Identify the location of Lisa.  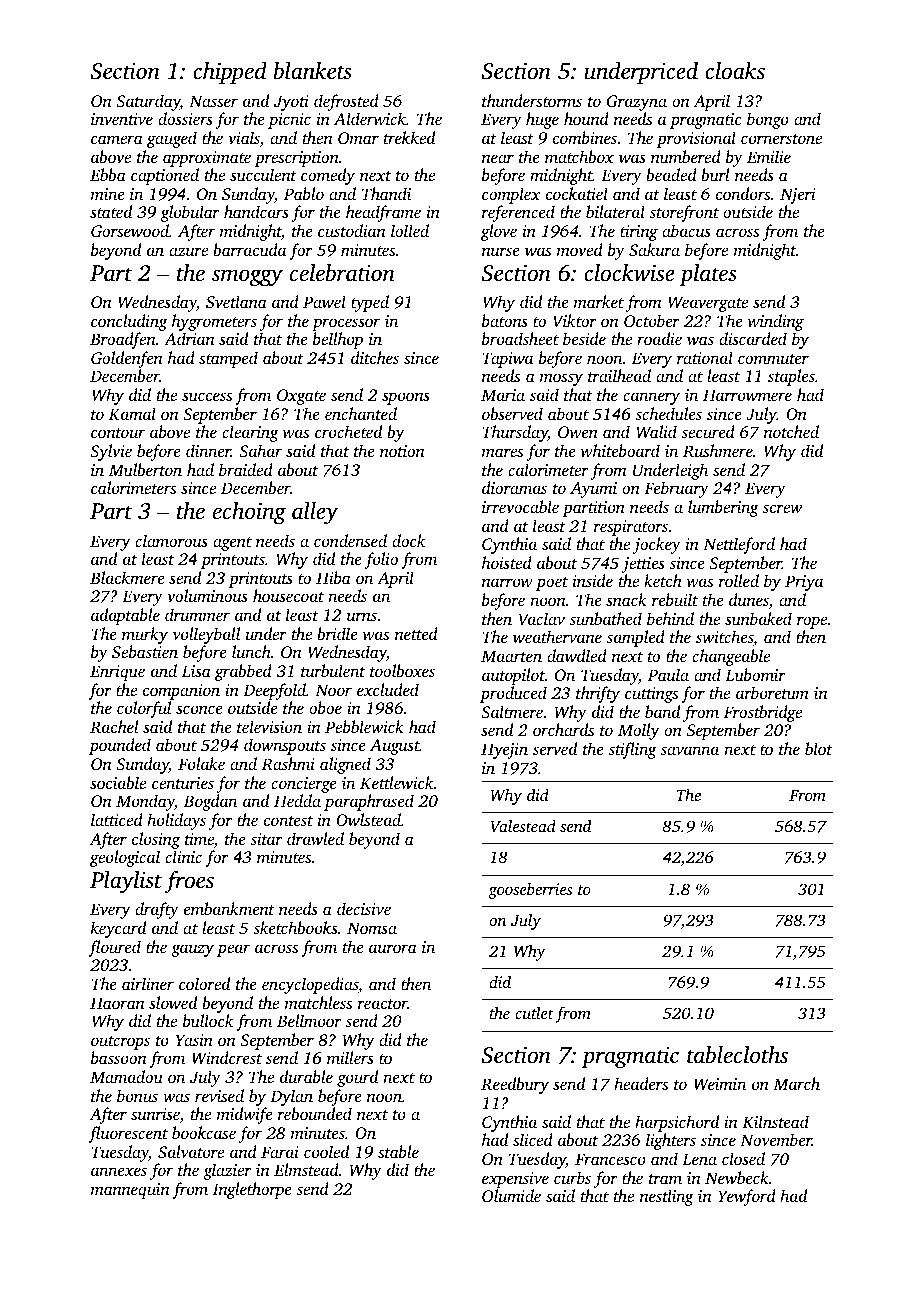
(196, 671).
